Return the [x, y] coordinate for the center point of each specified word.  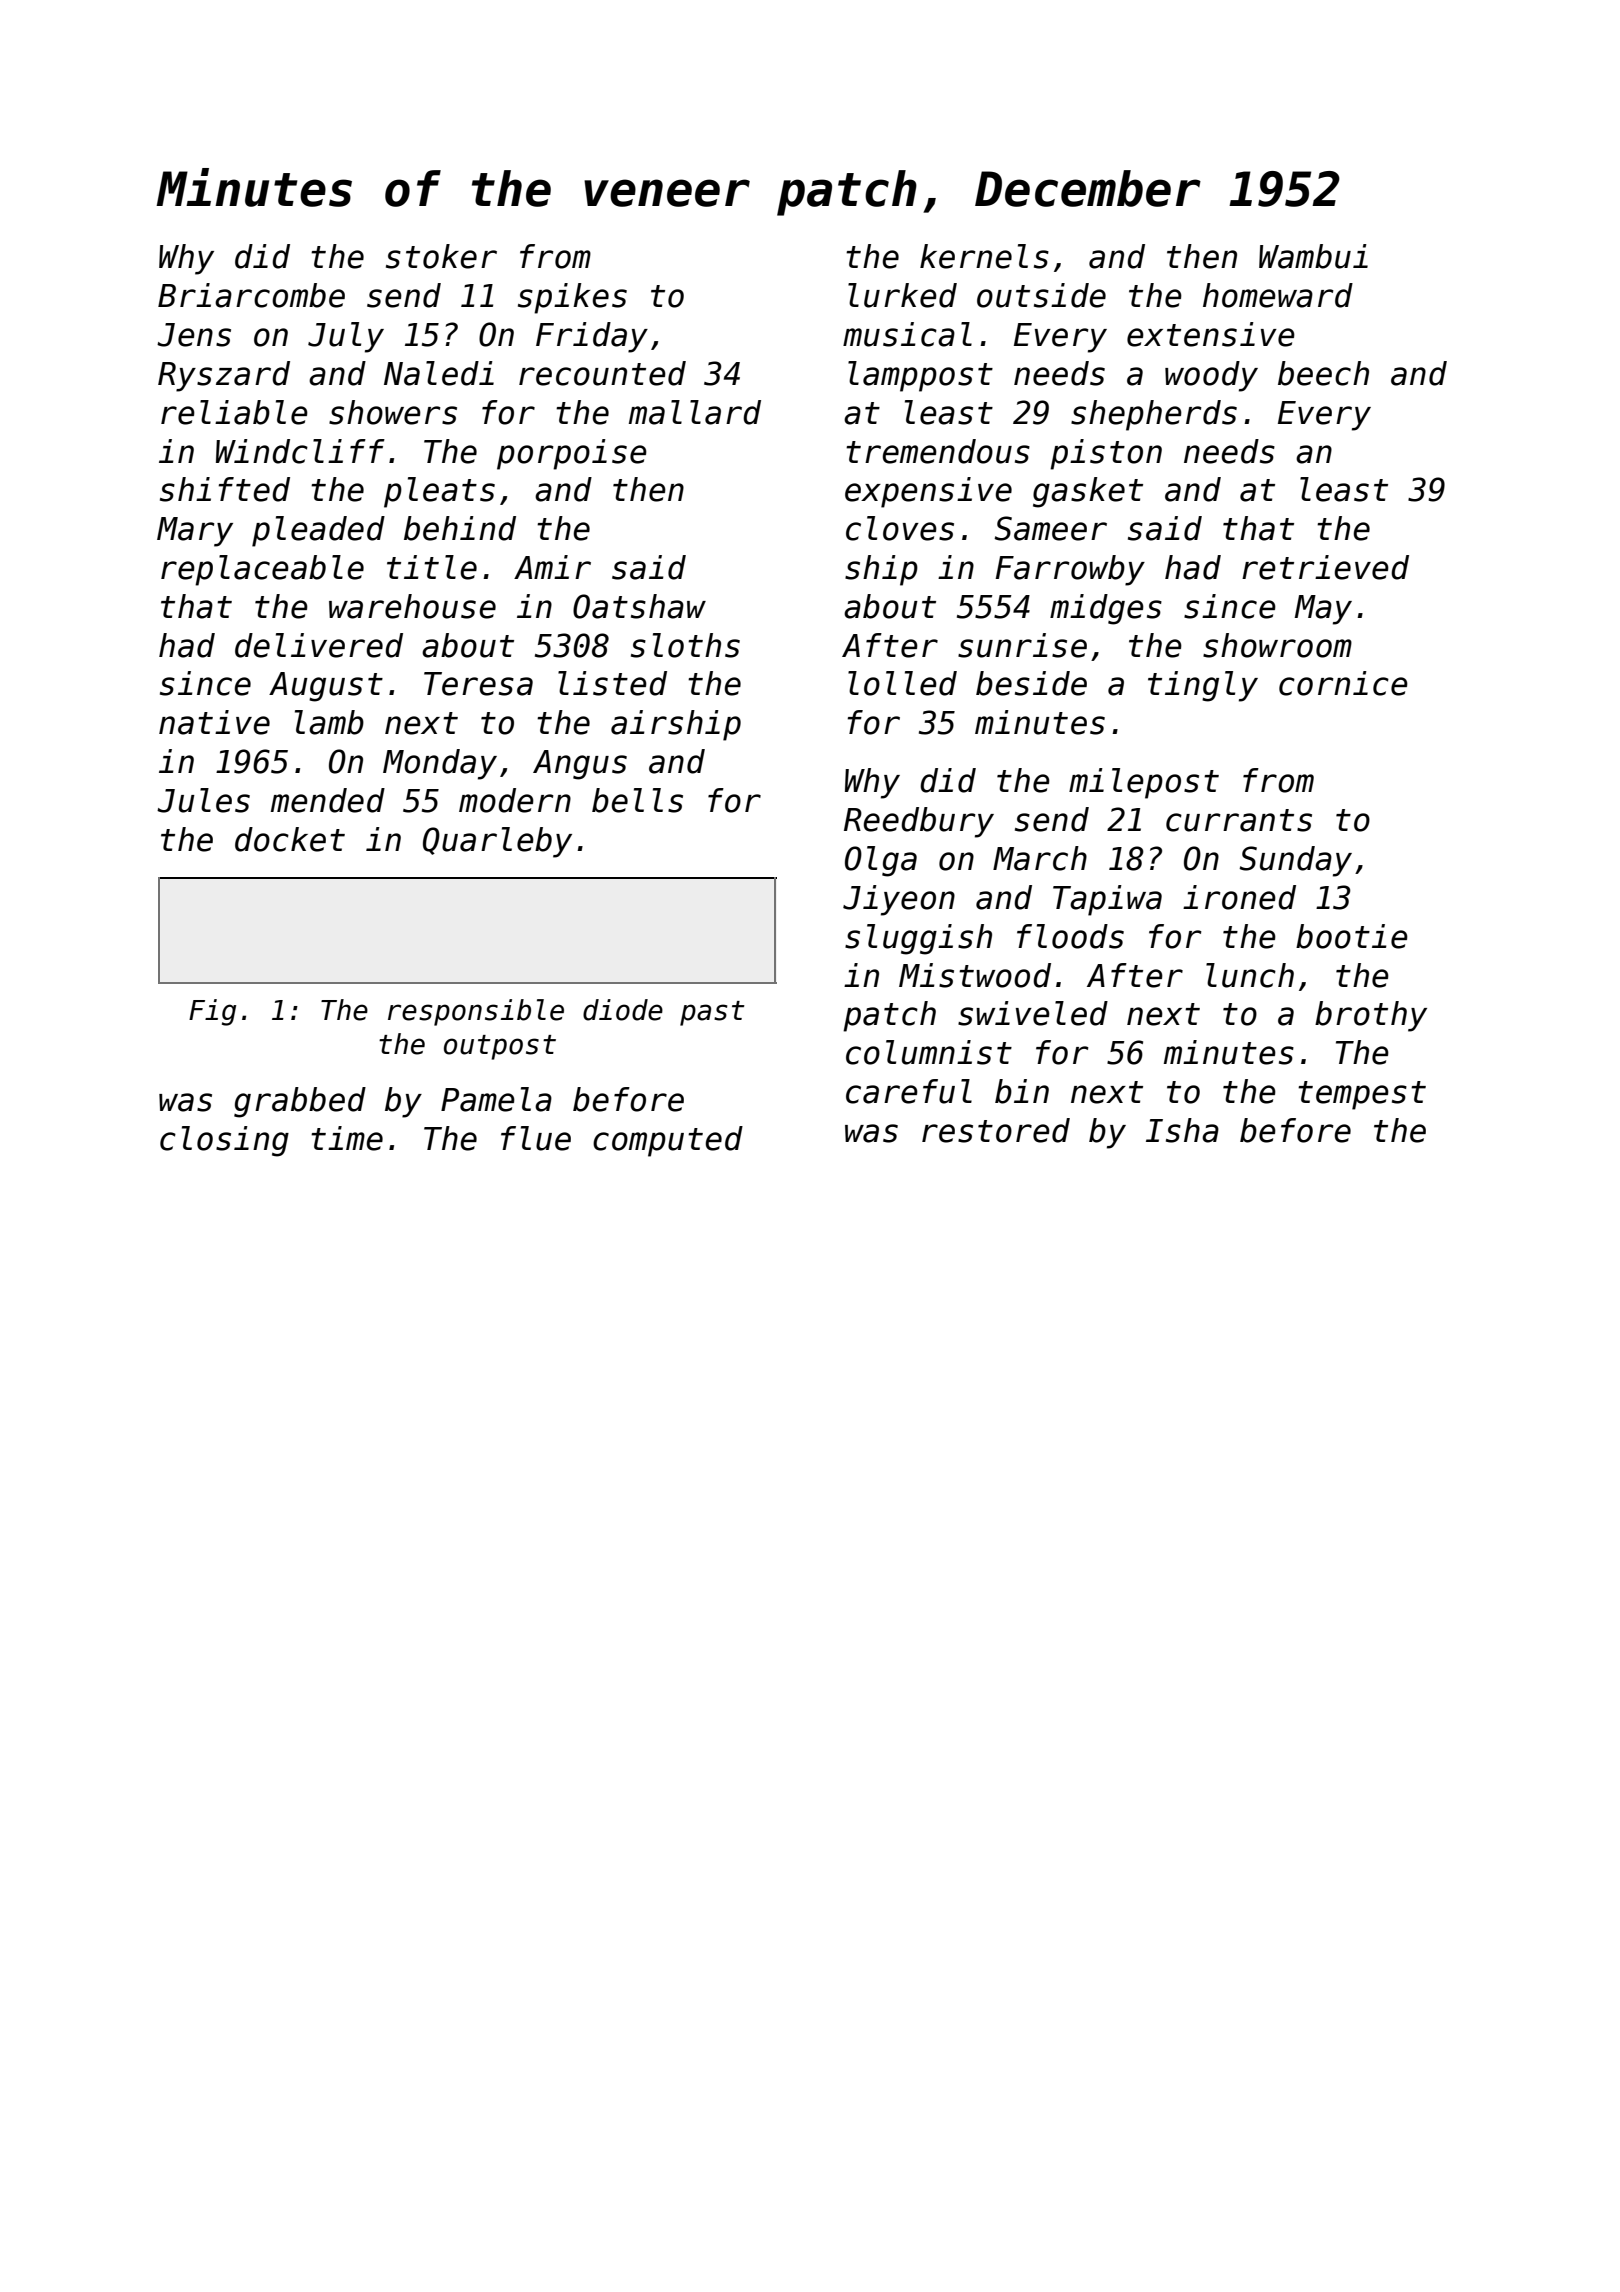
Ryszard [224, 376]
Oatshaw [639, 606]
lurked [902, 295]
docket [290, 839]
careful [909, 1091]
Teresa [478, 684]
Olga [881, 861]
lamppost [920, 376]
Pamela [496, 1099]
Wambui [1313, 256]
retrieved [1325, 567]
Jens [194, 335]
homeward [1278, 295]
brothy [1371, 1016]
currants [1239, 820]
